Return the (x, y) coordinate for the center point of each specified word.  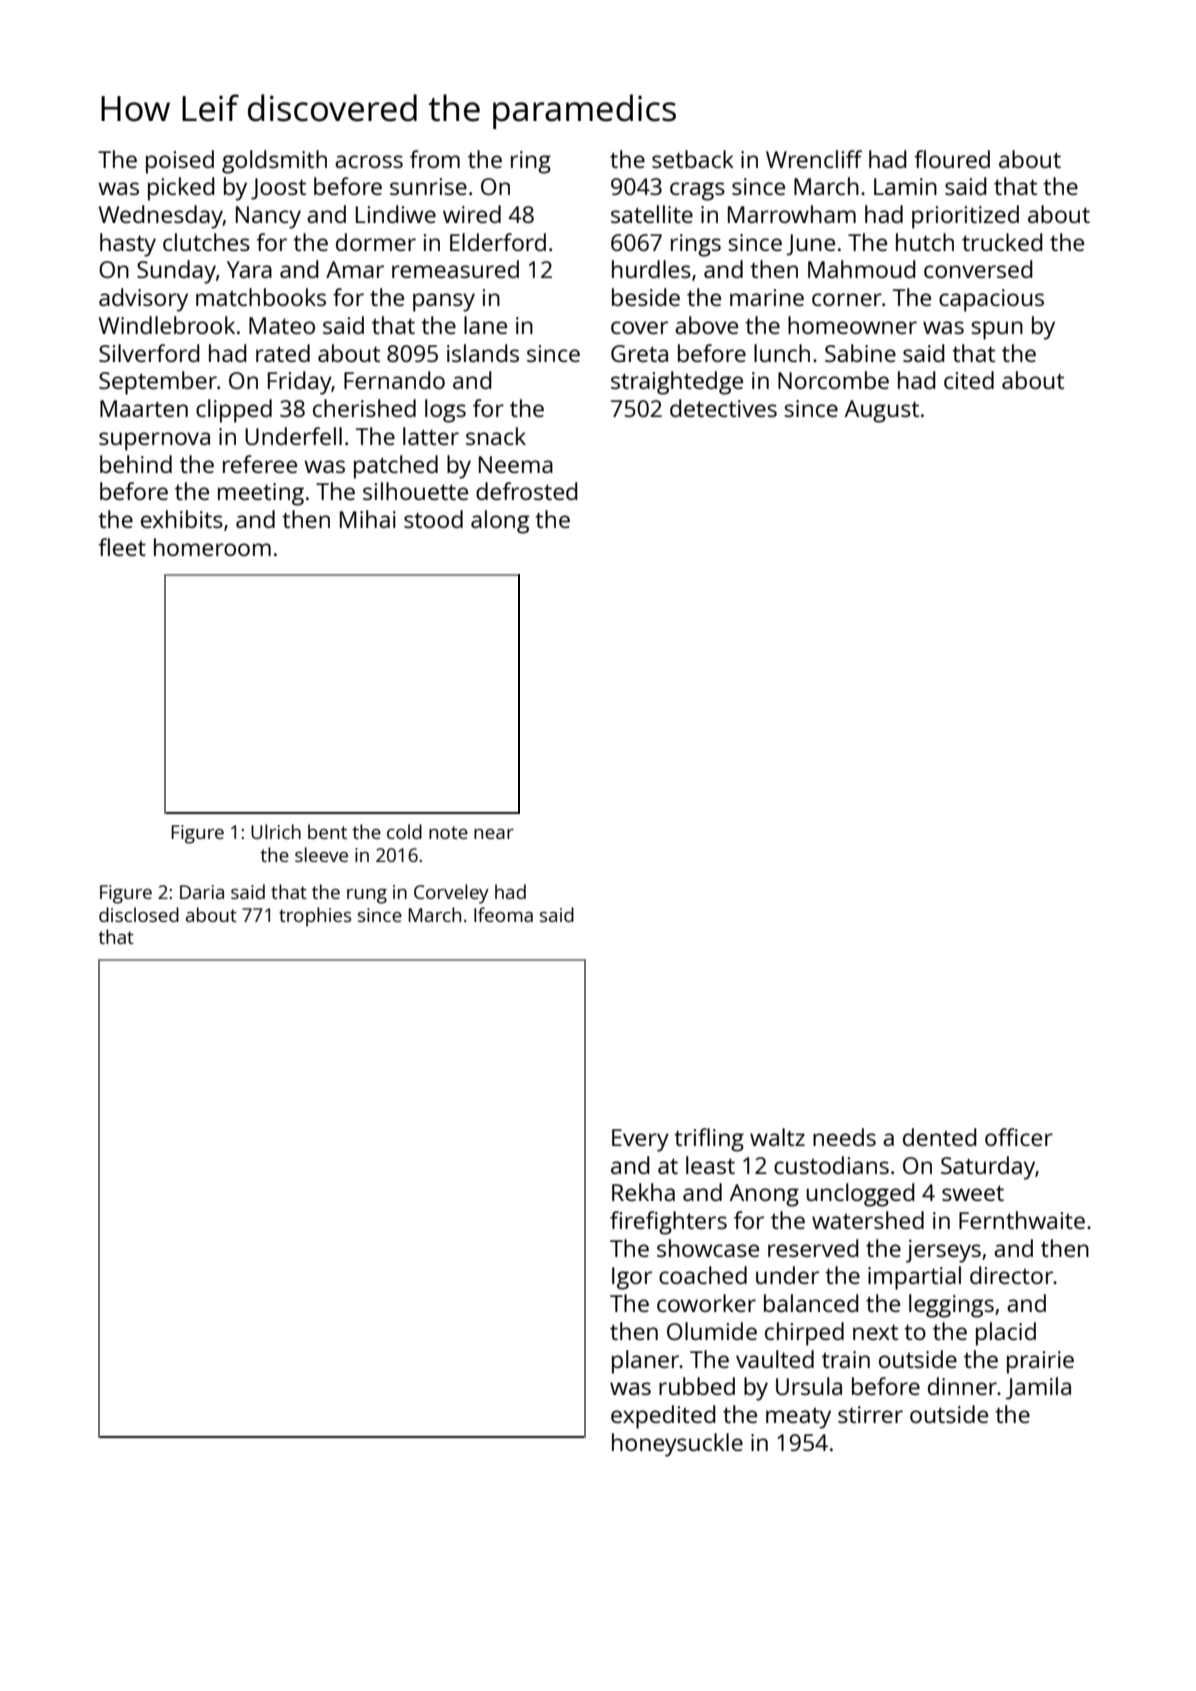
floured (952, 159)
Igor (632, 1278)
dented (940, 1137)
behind (136, 464)
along (500, 522)
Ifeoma (503, 914)
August (882, 411)
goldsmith (274, 162)
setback (693, 159)
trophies (315, 917)
